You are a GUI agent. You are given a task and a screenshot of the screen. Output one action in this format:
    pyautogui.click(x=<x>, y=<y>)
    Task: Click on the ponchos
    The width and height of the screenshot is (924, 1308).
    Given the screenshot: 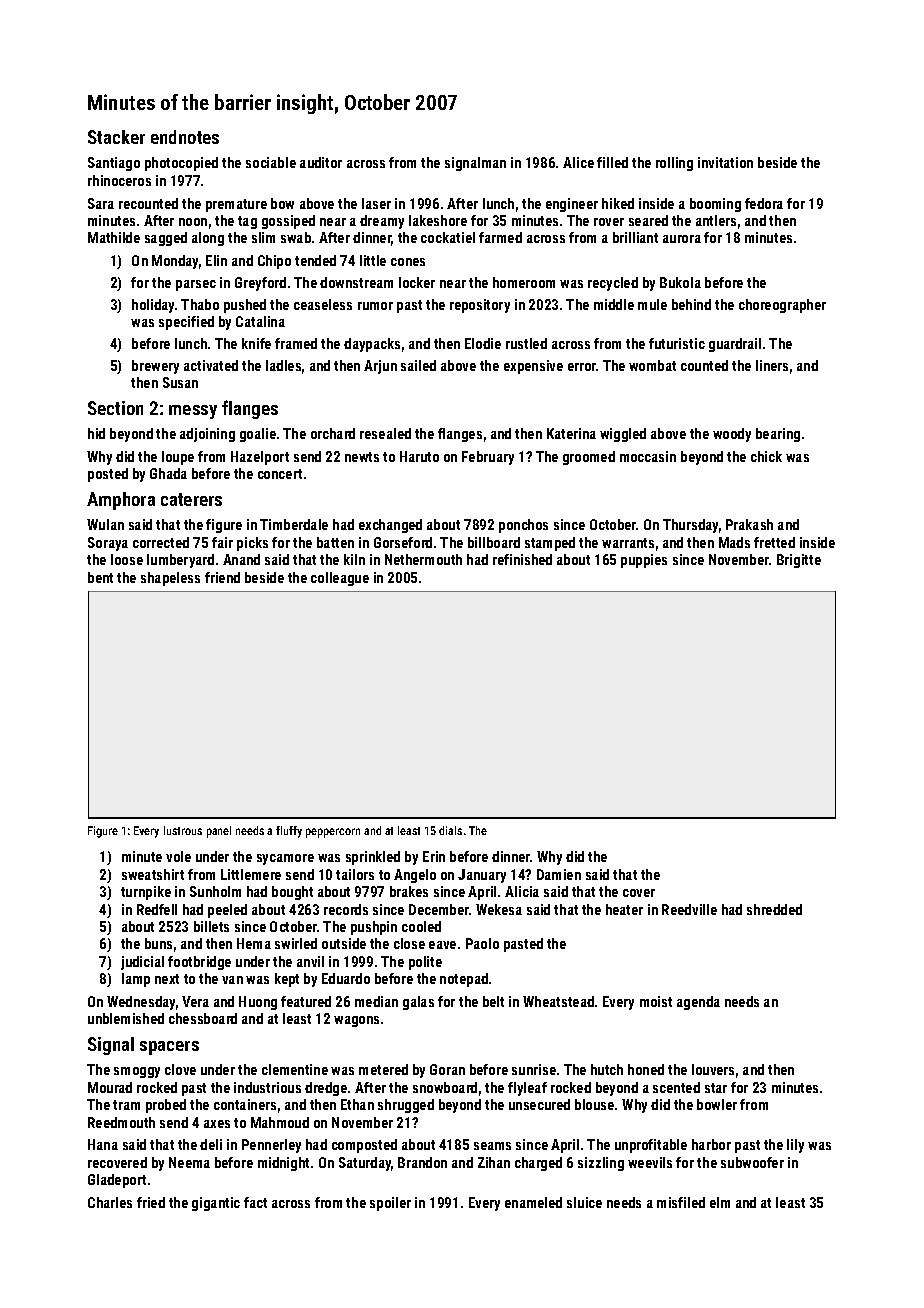 What is the action you would take?
    pyautogui.click(x=523, y=526)
